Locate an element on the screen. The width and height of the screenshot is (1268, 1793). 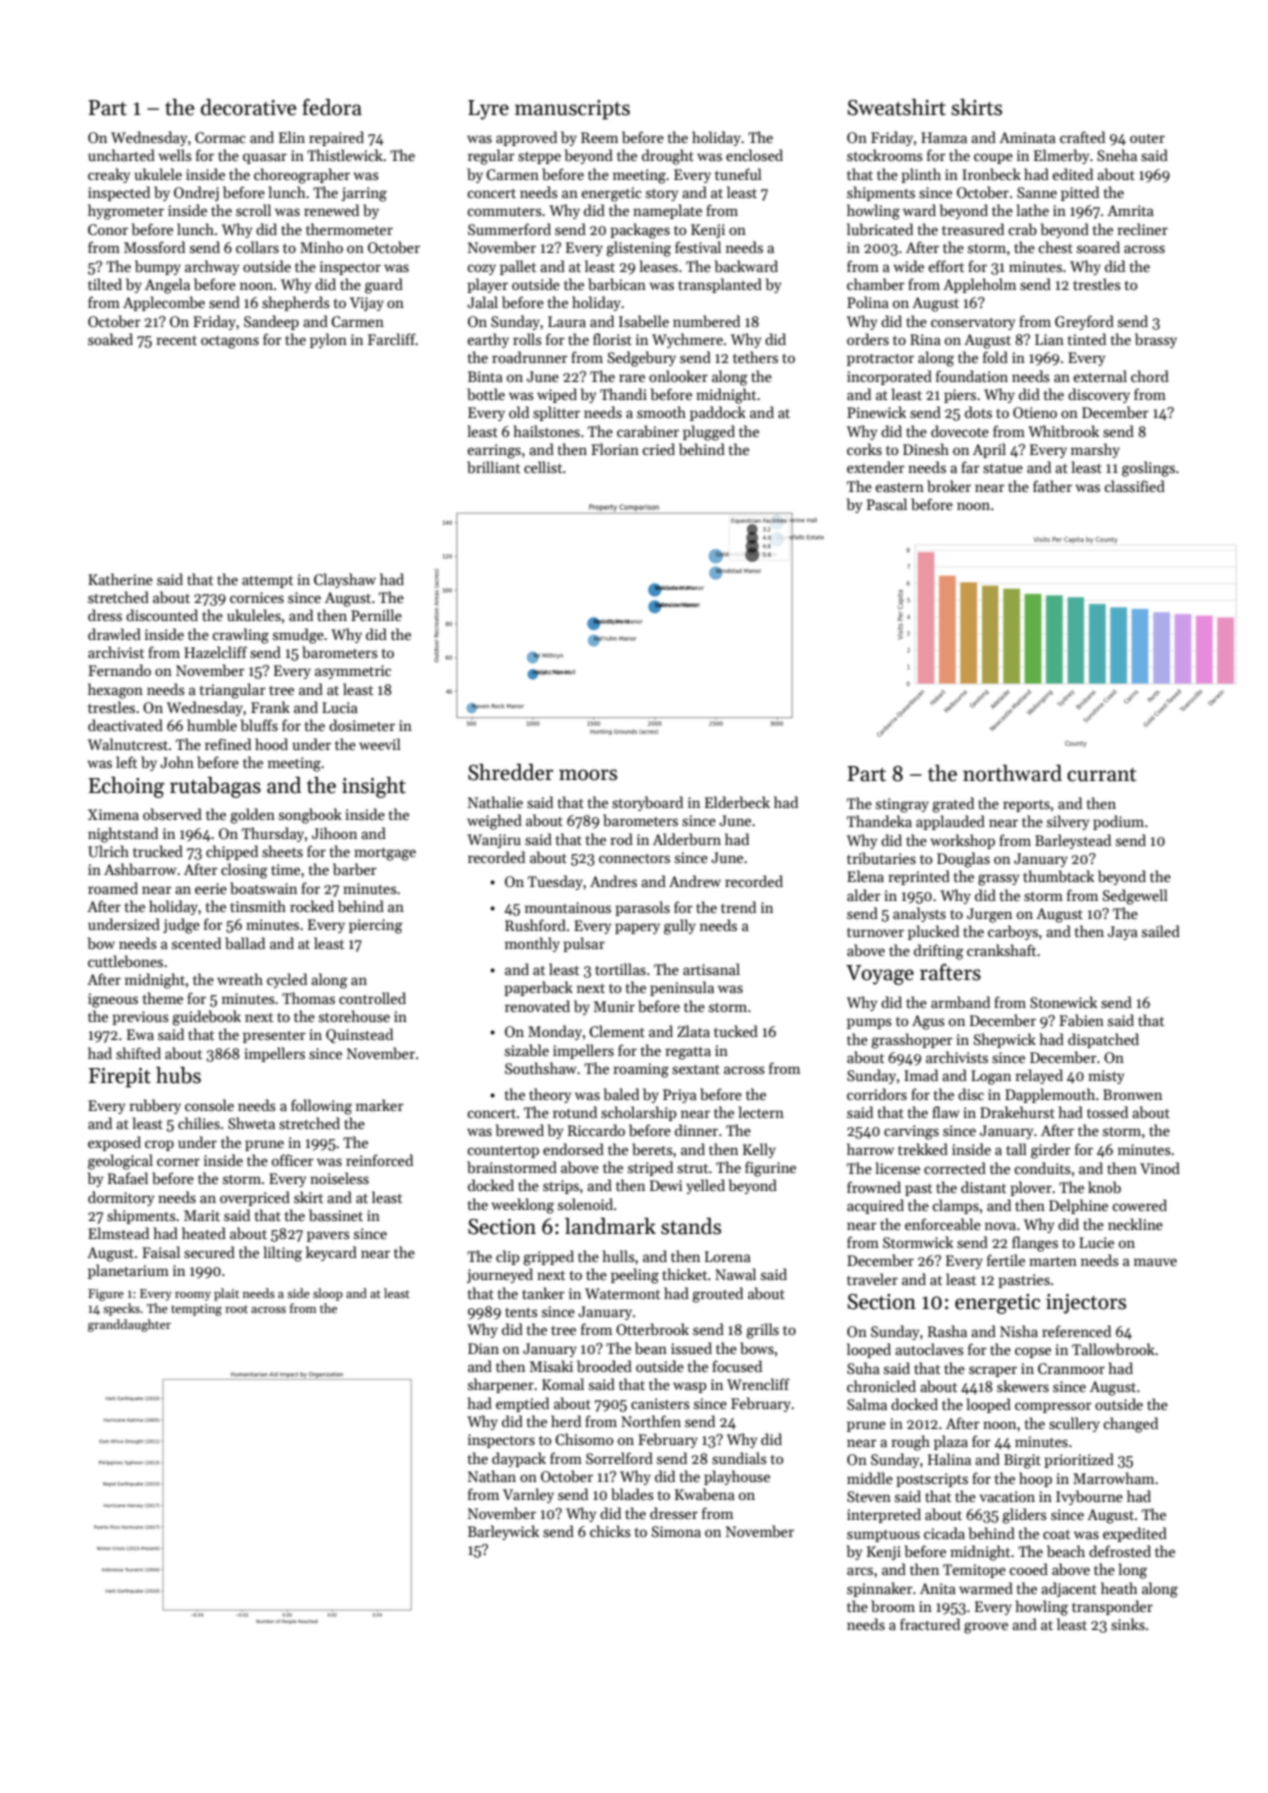
chicks is located at coordinates (610, 1531).
